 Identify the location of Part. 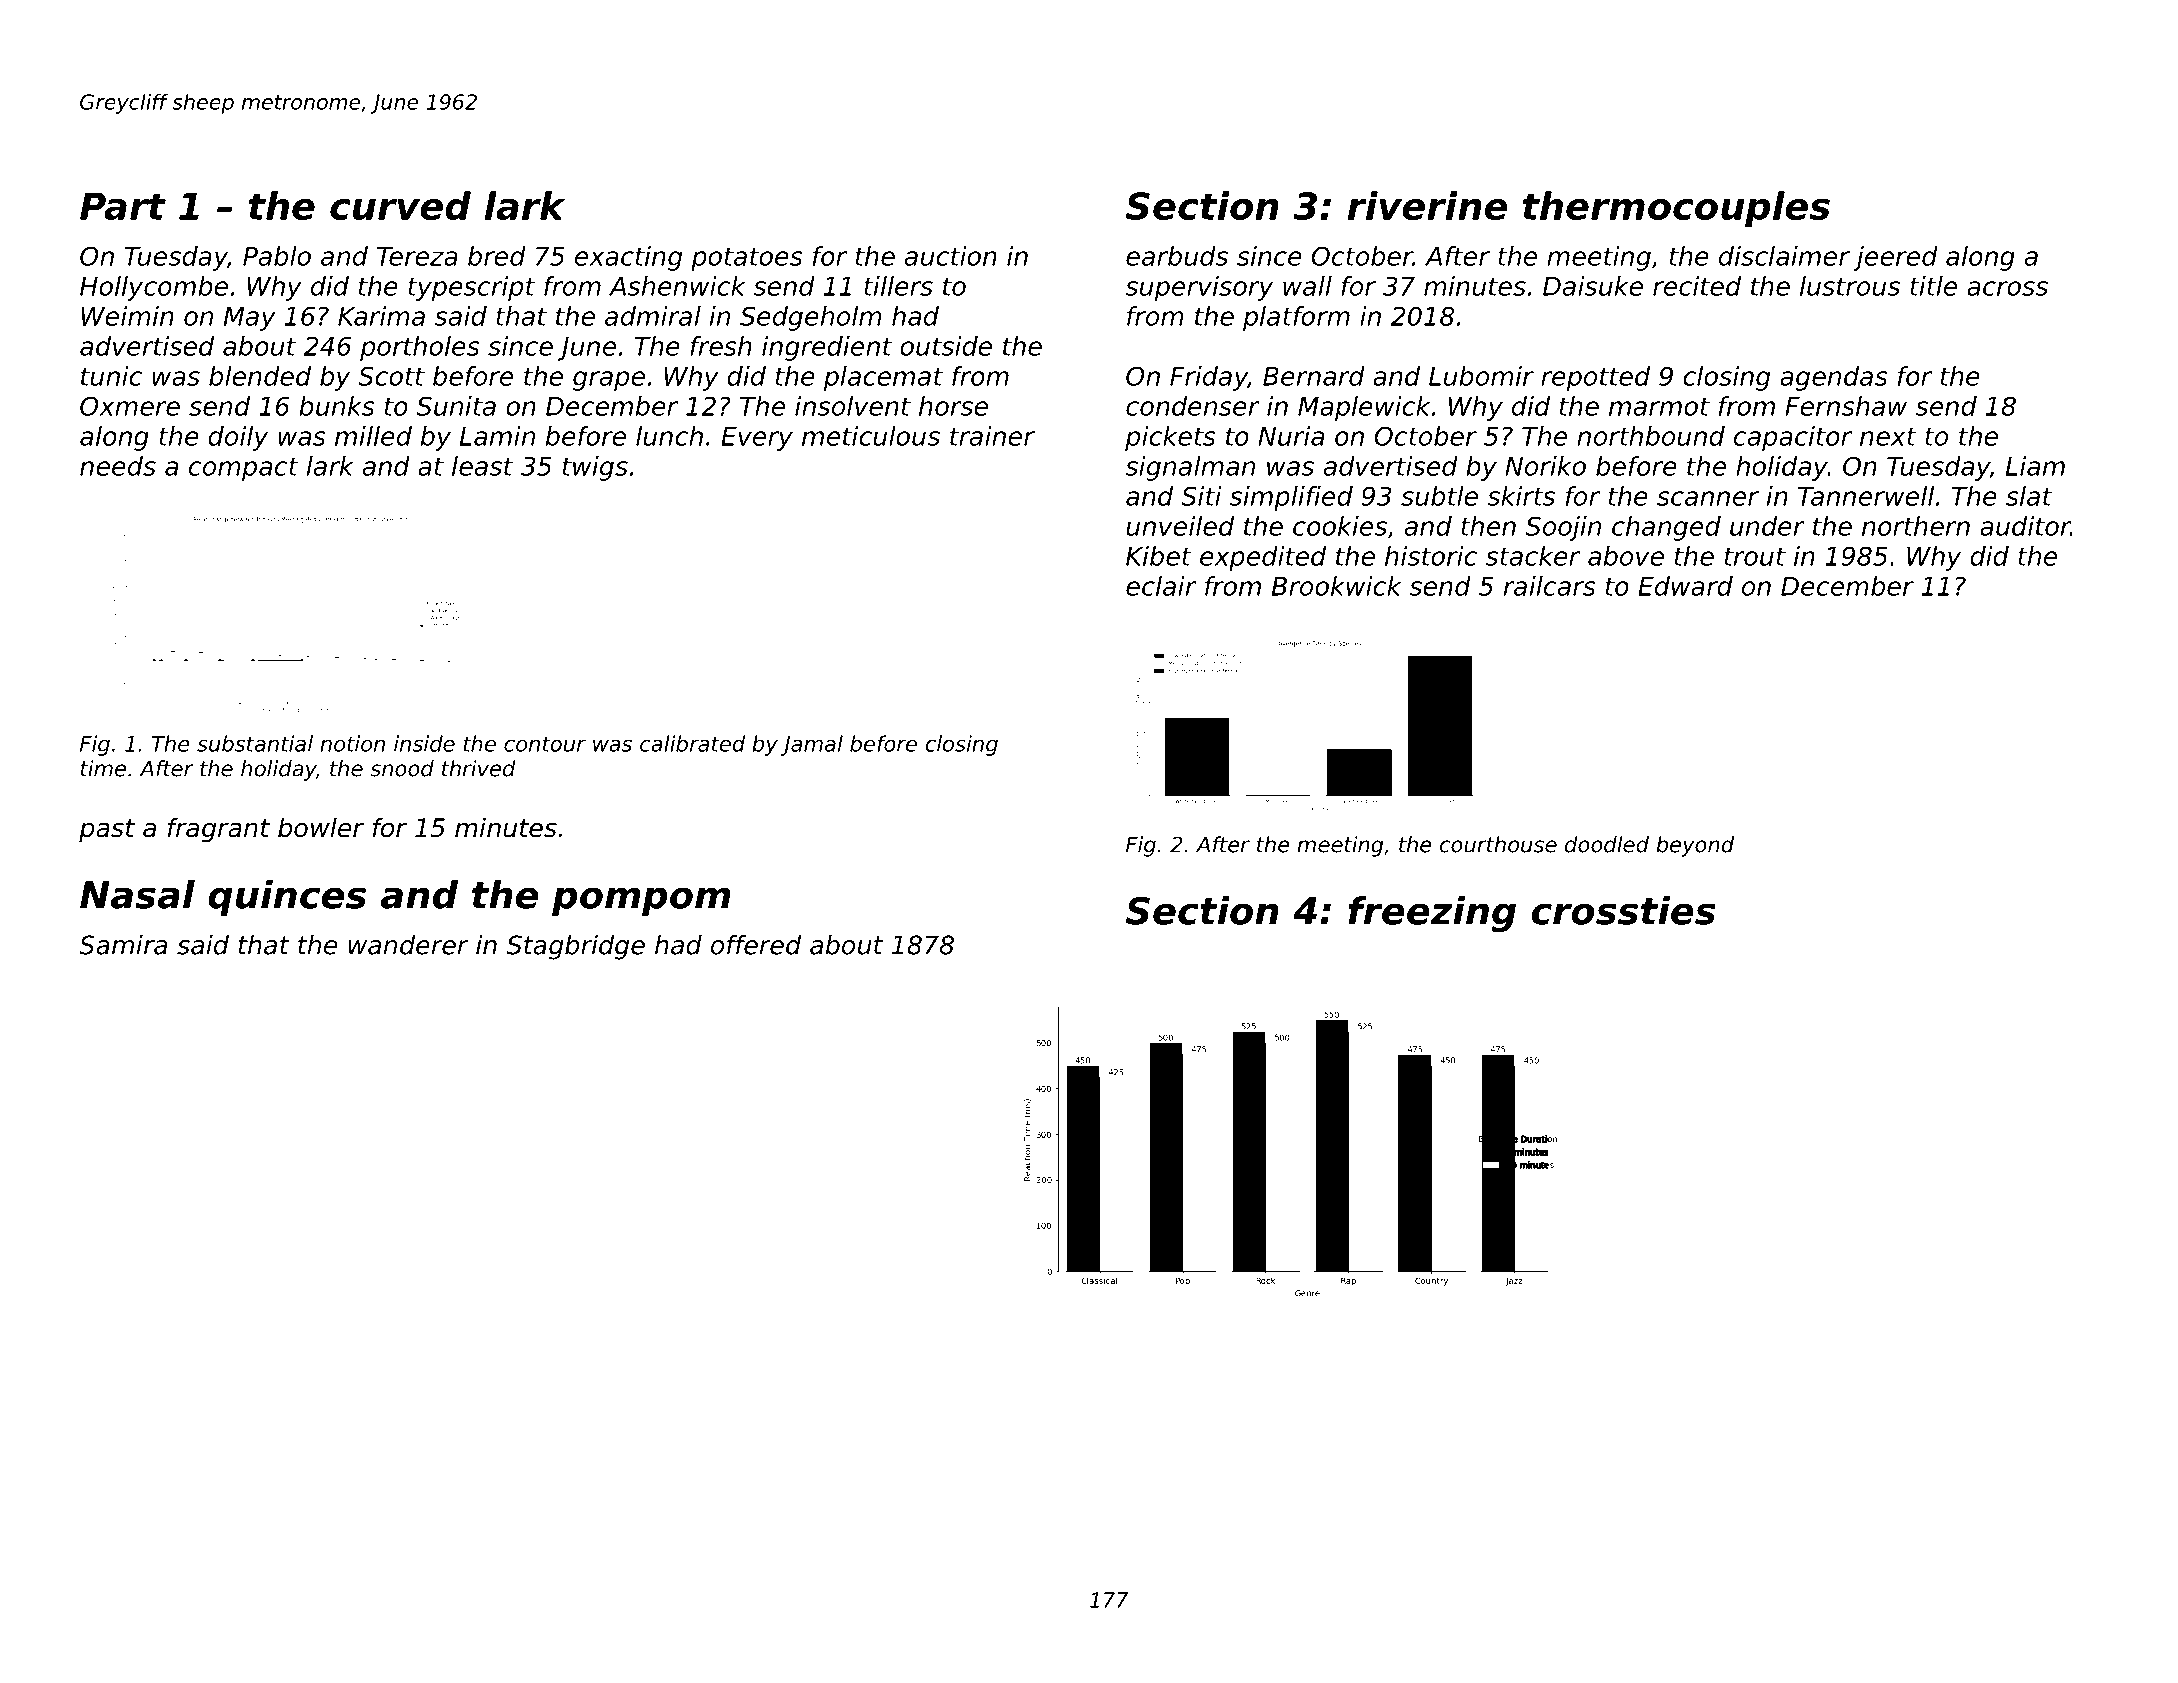
(123, 206).
